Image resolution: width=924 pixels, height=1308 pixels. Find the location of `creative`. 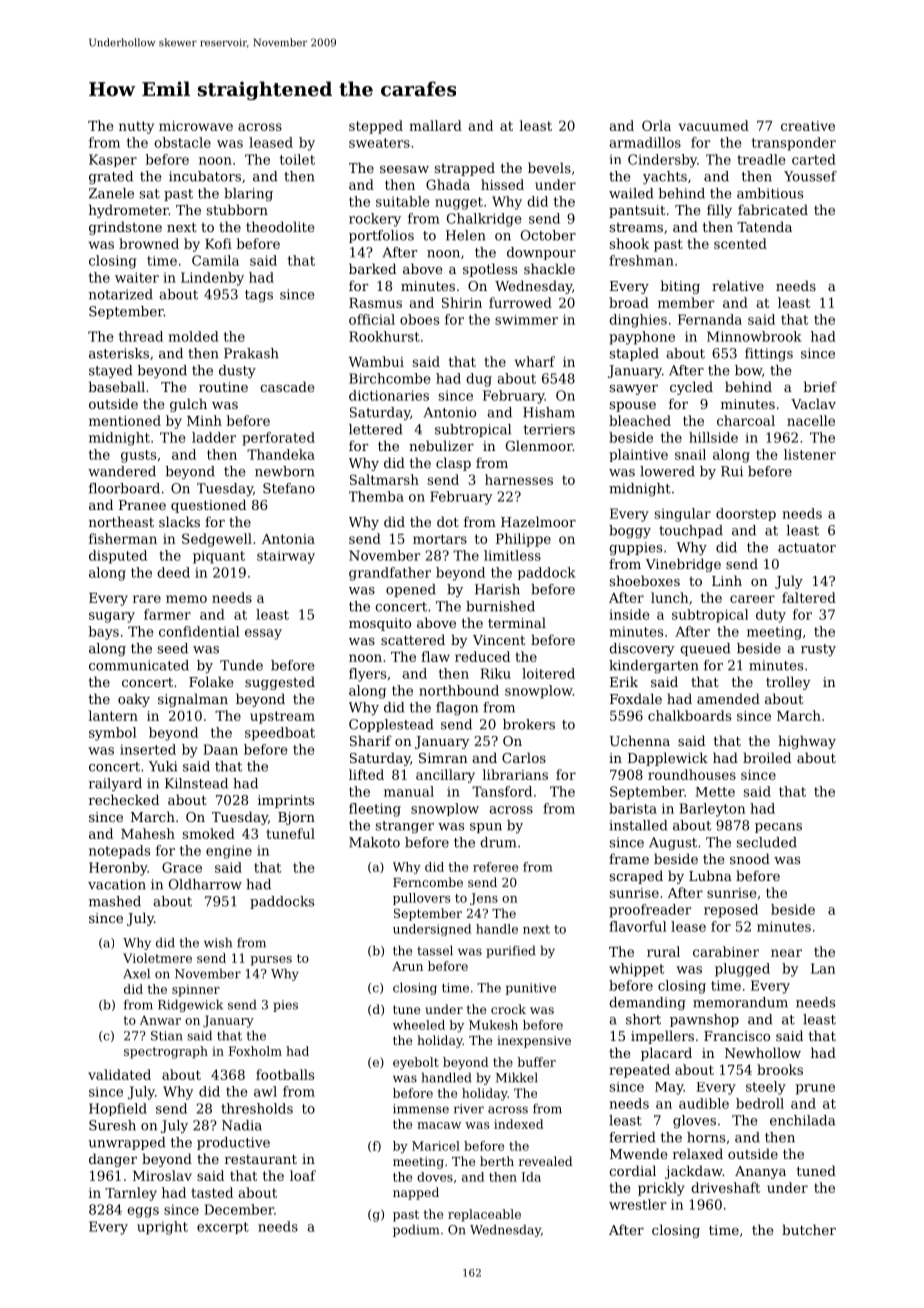

creative is located at coordinates (808, 126).
